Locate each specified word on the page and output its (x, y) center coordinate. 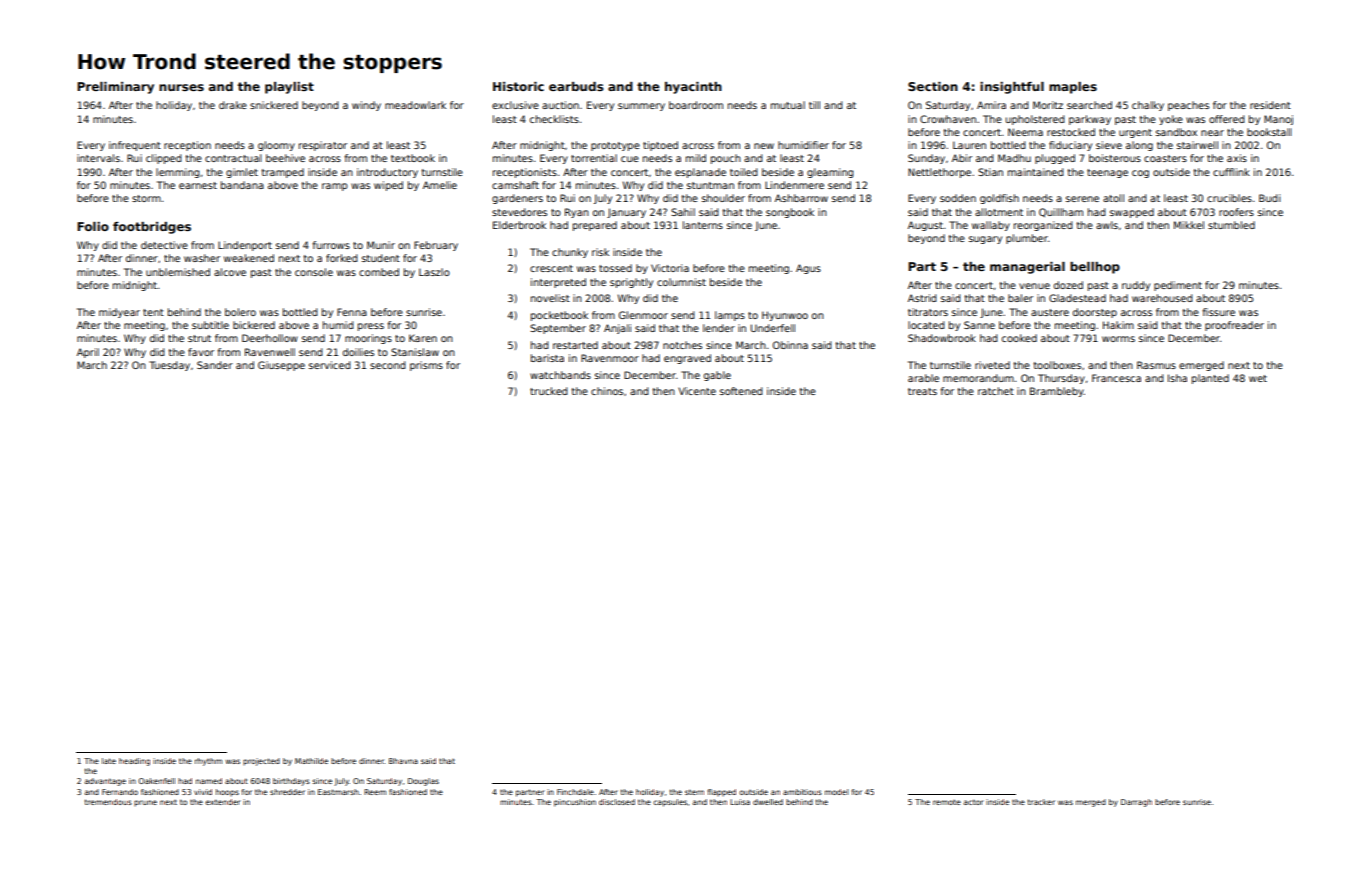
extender (223, 802)
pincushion (575, 803)
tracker (1041, 802)
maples (1073, 88)
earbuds (576, 86)
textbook (413, 158)
